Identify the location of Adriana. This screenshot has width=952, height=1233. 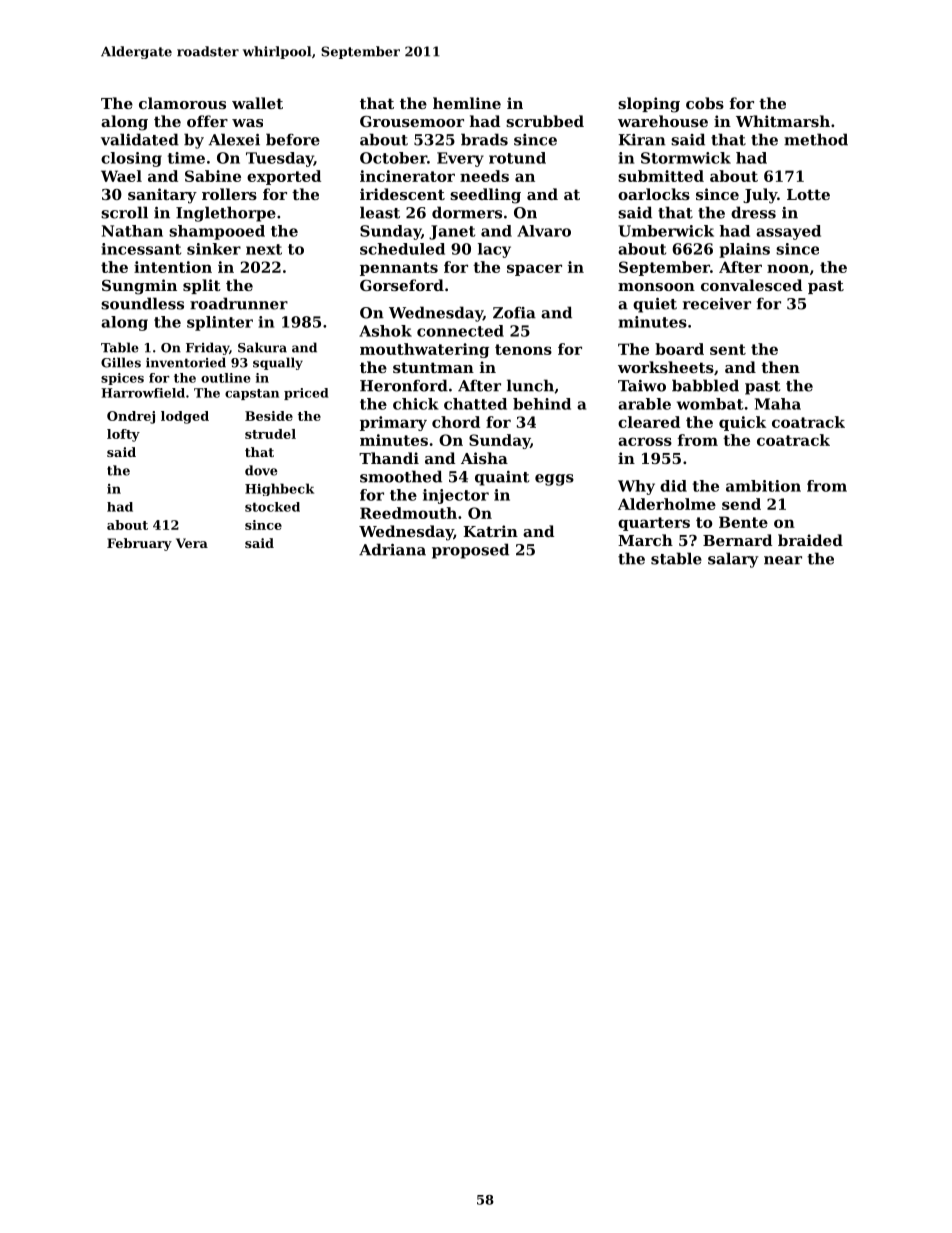
(392, 549).
